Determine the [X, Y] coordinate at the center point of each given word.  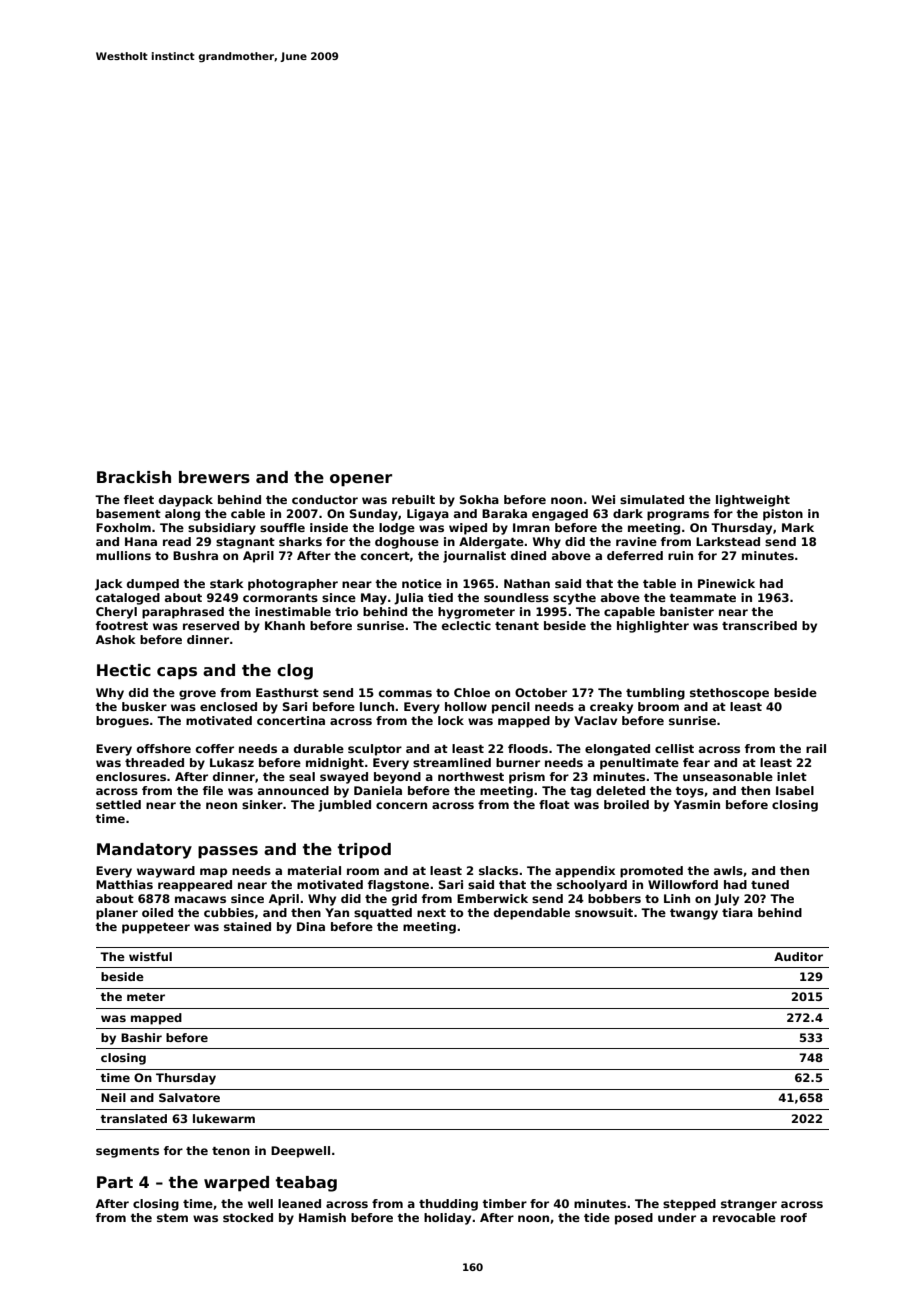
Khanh [285, 625]
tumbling [655, 694]
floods [528, 748]
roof [794, 1217]
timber [504, 1203]
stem [172, 1218]
